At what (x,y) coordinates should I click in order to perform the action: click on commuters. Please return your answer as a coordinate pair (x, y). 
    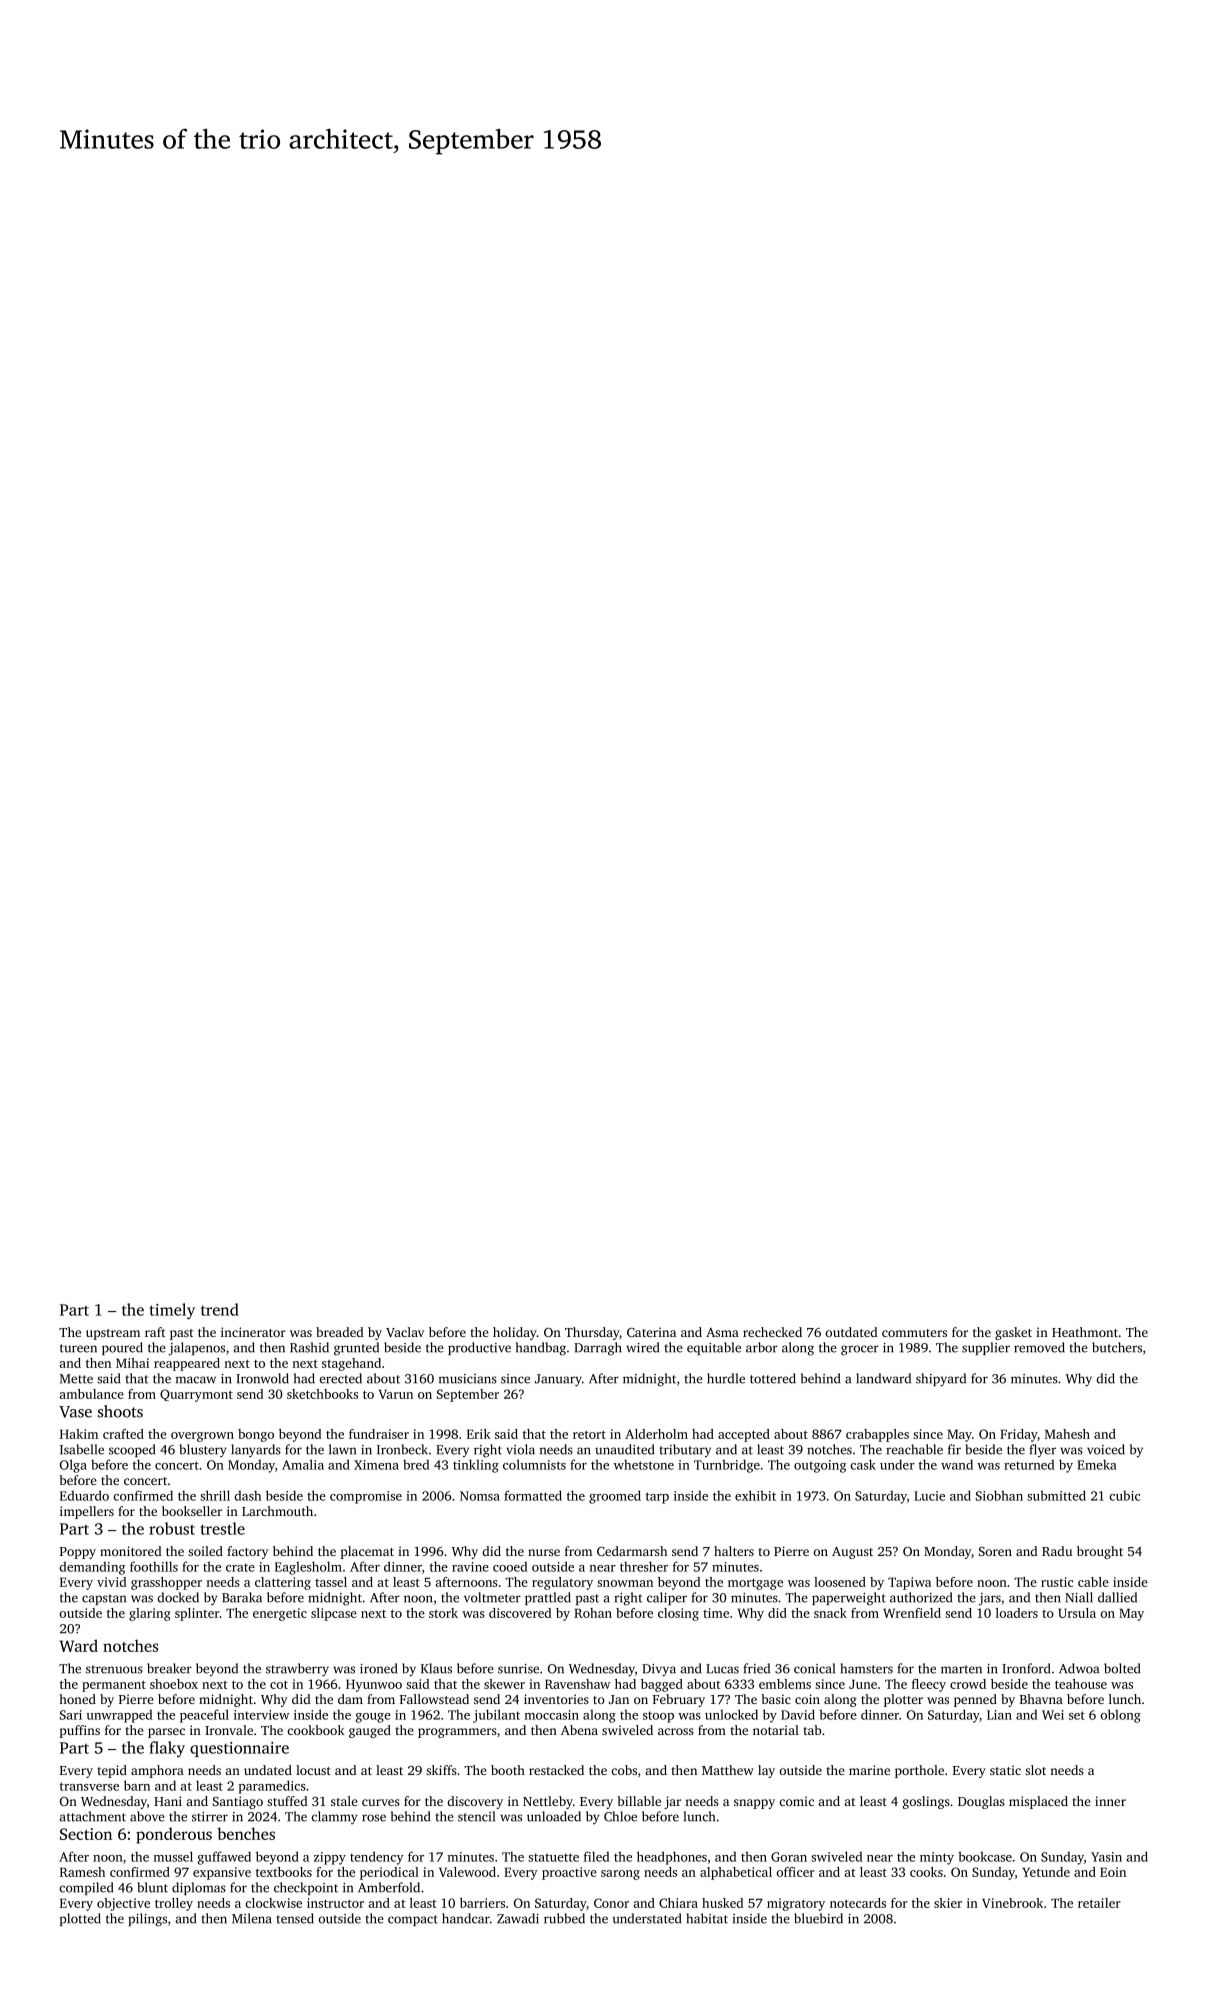
    Looking at the image, I should click on (914, 1333).
